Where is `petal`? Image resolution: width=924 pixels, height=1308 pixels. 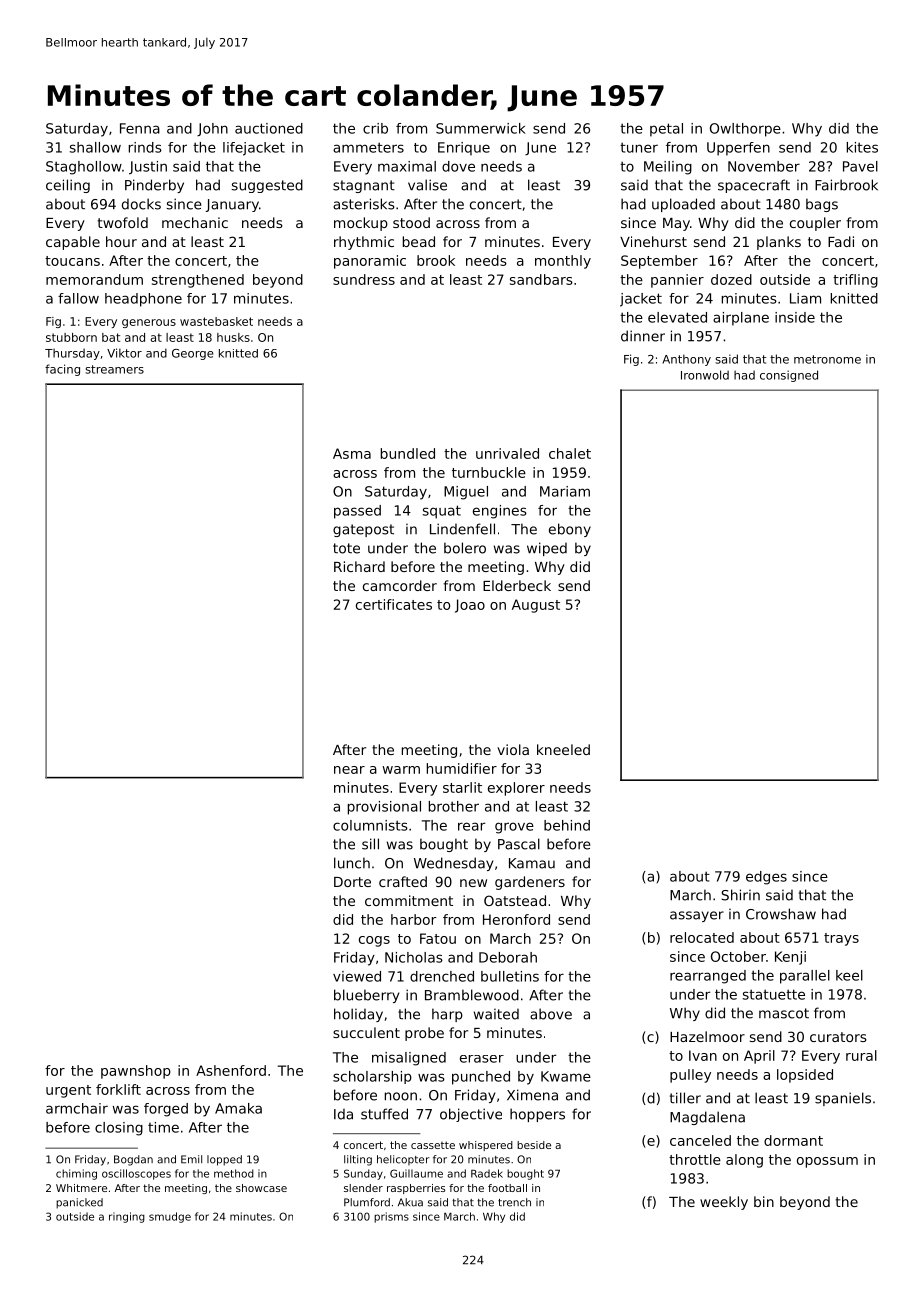
petal is located at coordinates (666, 130).
